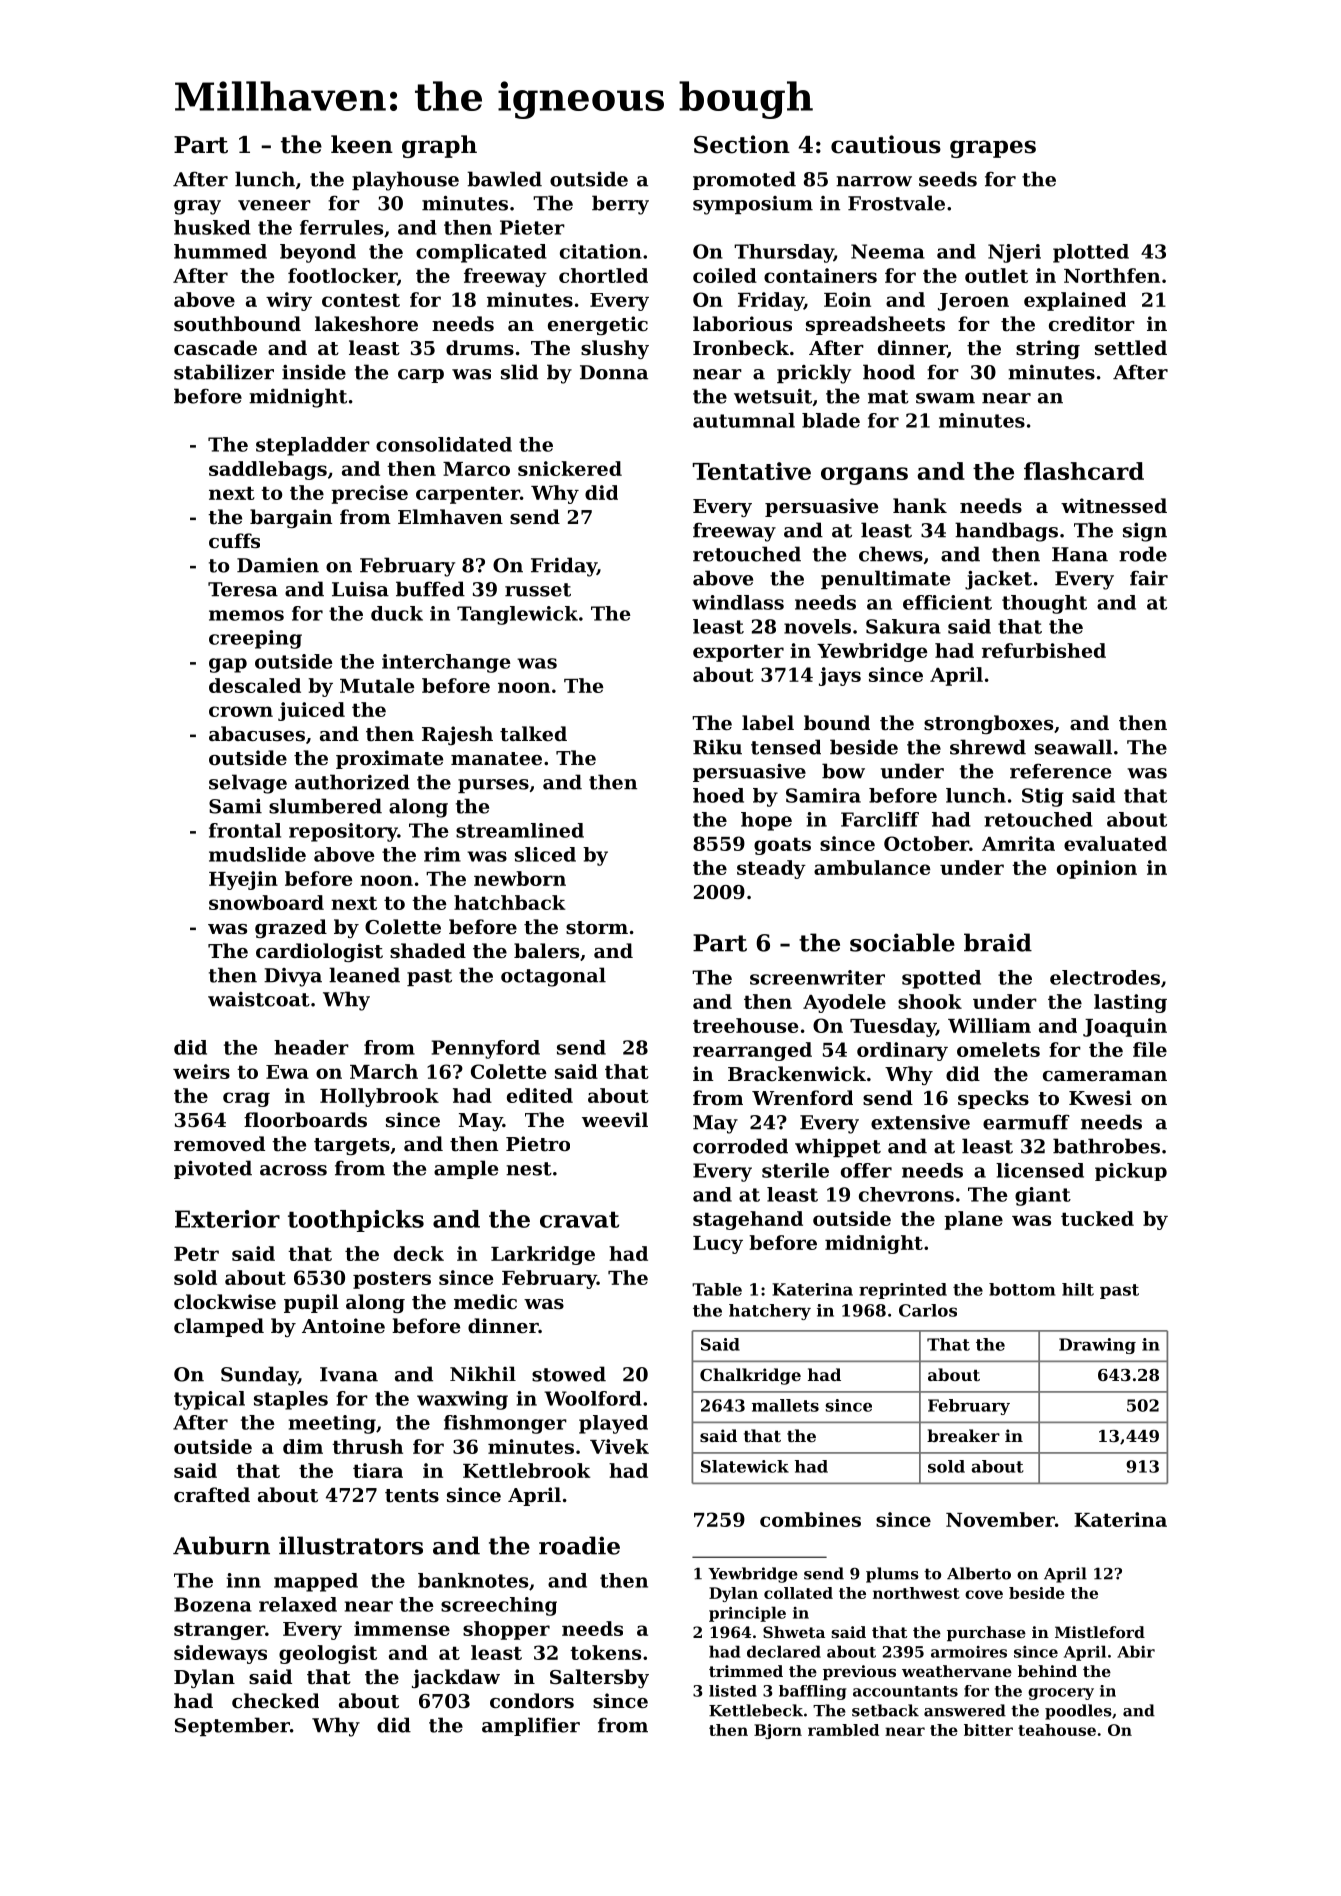 The image size is (1341, 1896). I want to click on talked, so click(533, 734).
